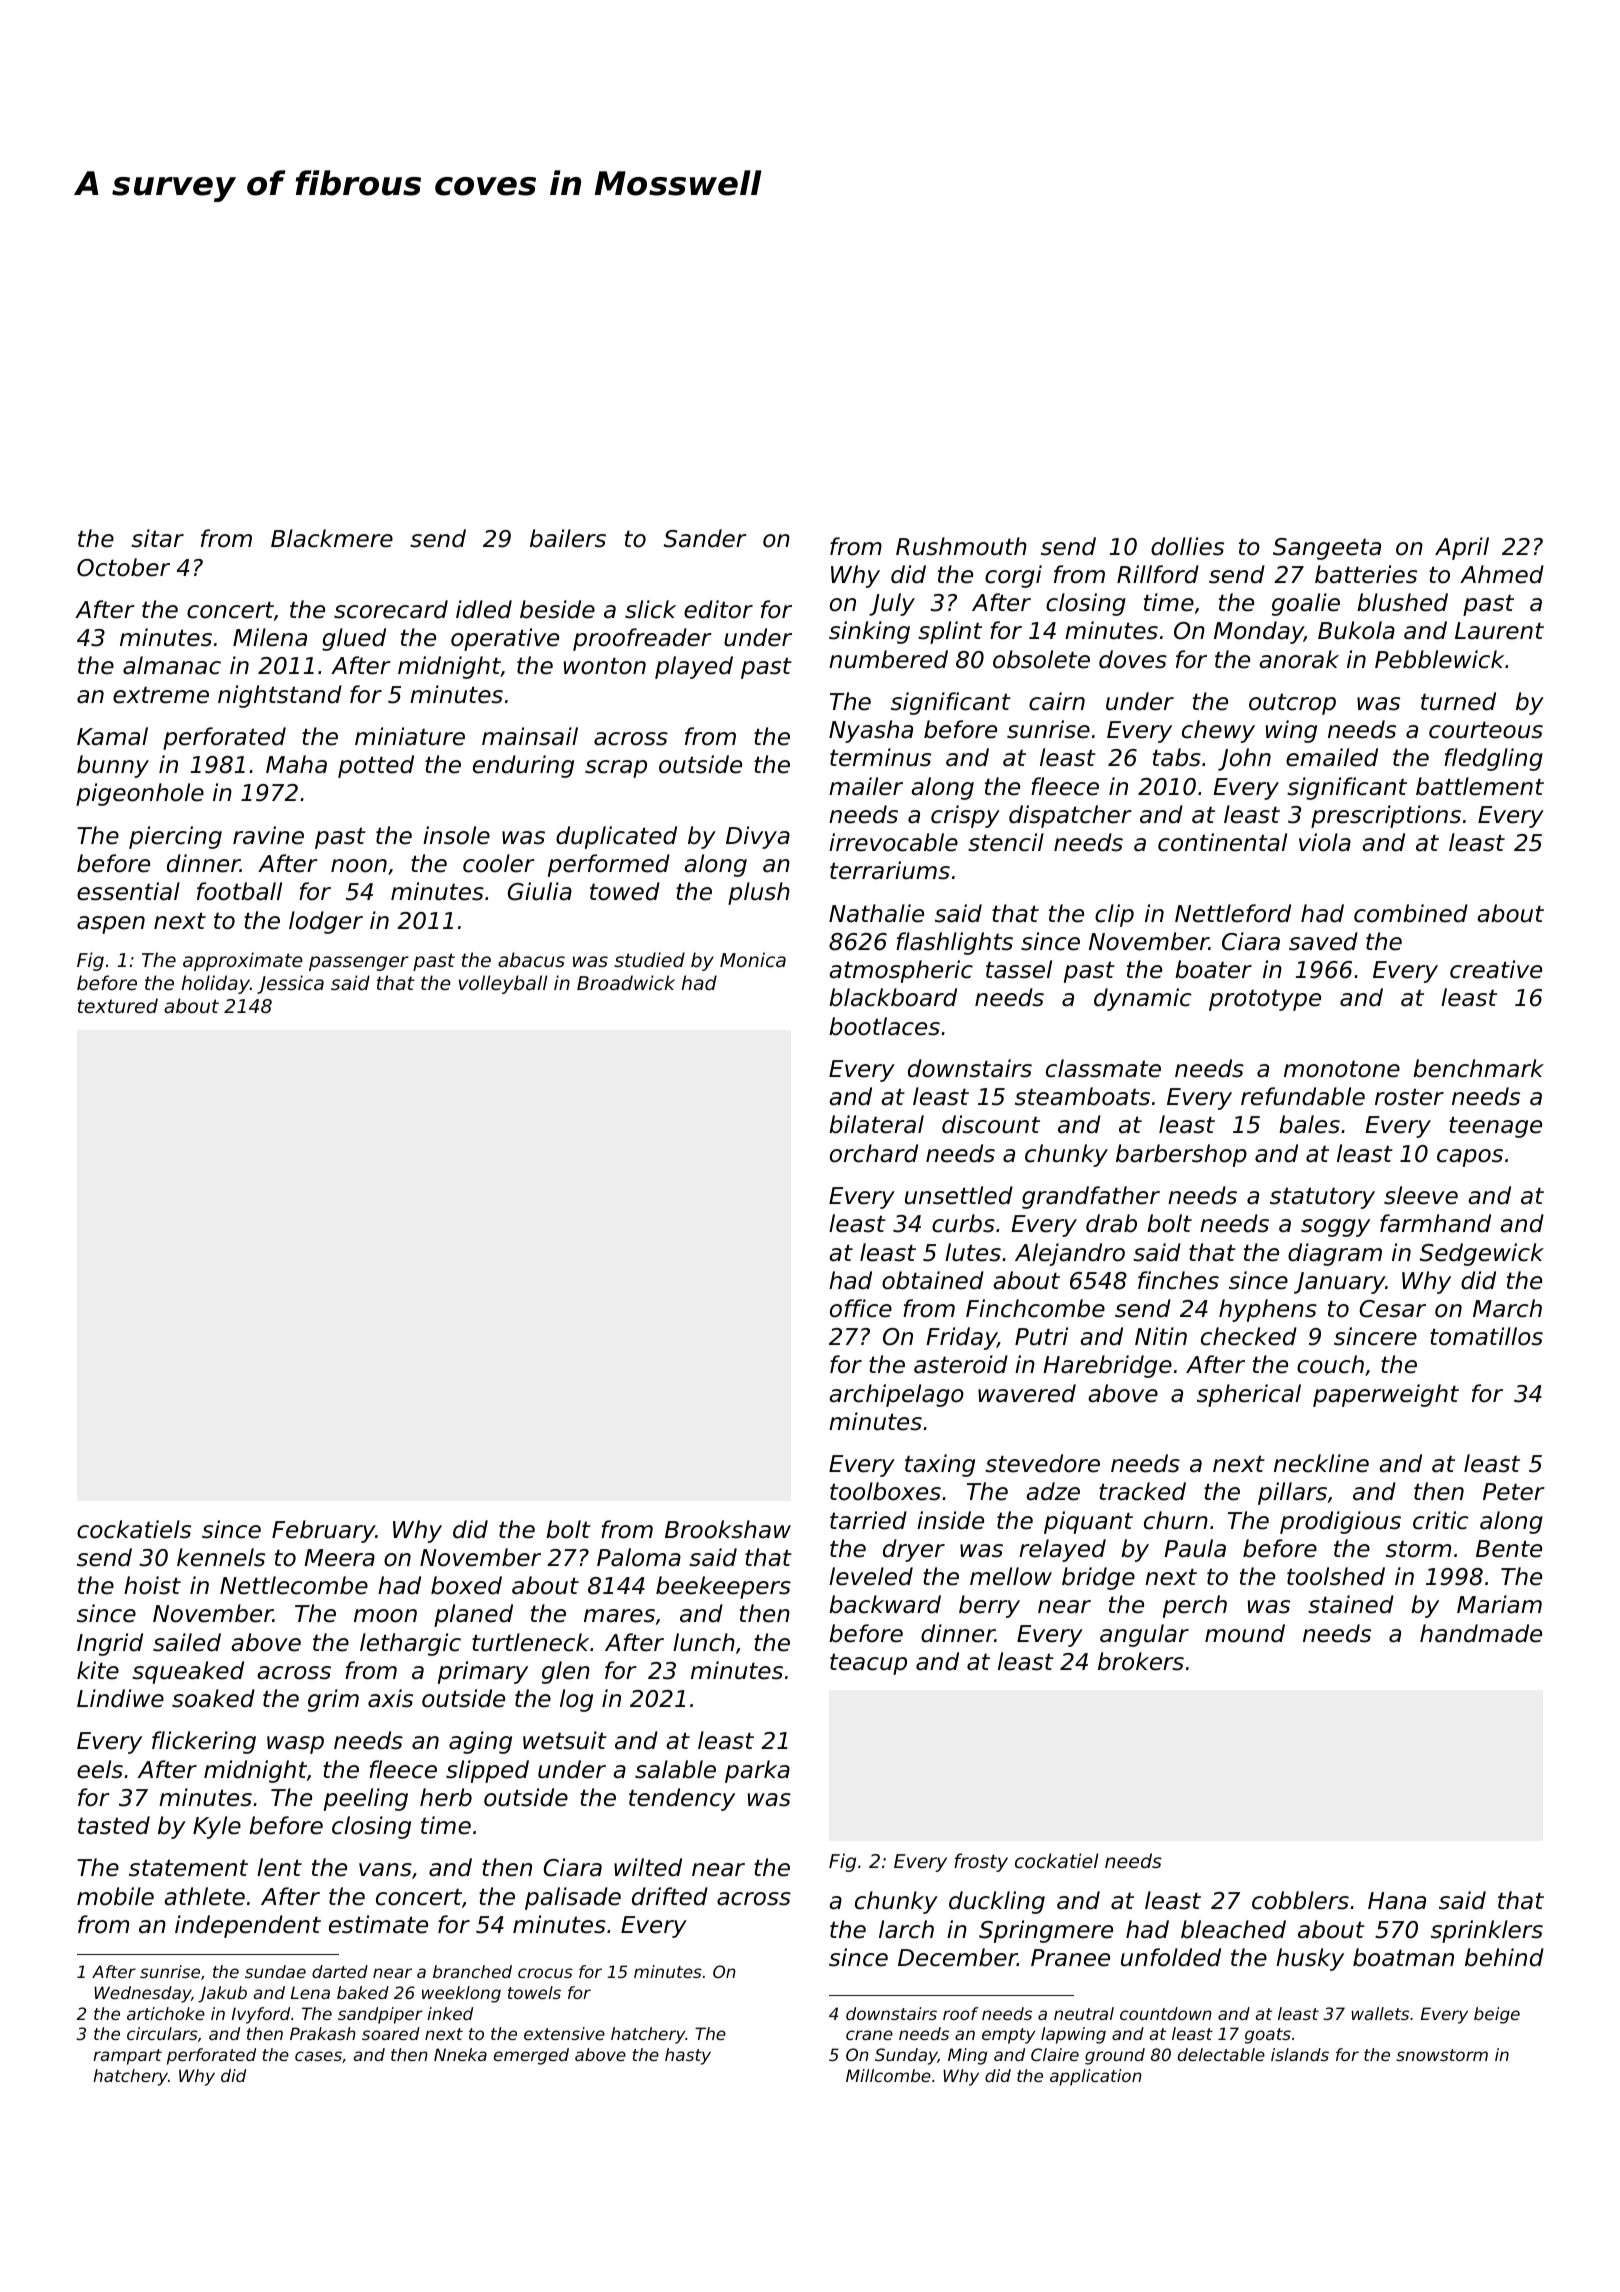 This screenshot has height=2292, width=1620. I want to click on Millcombe, so click(888, 2075).
